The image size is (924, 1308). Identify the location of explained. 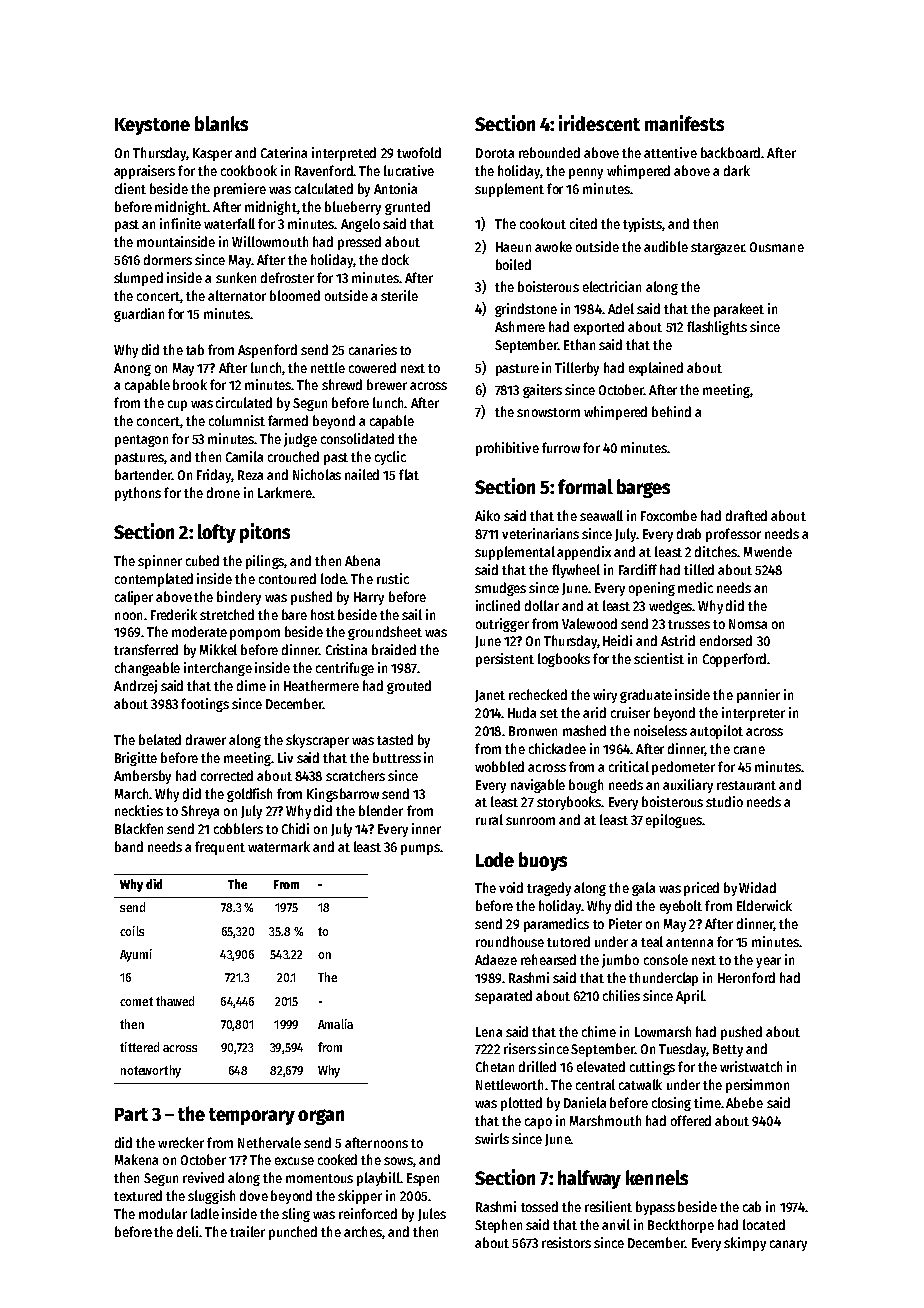
(656, 369).
